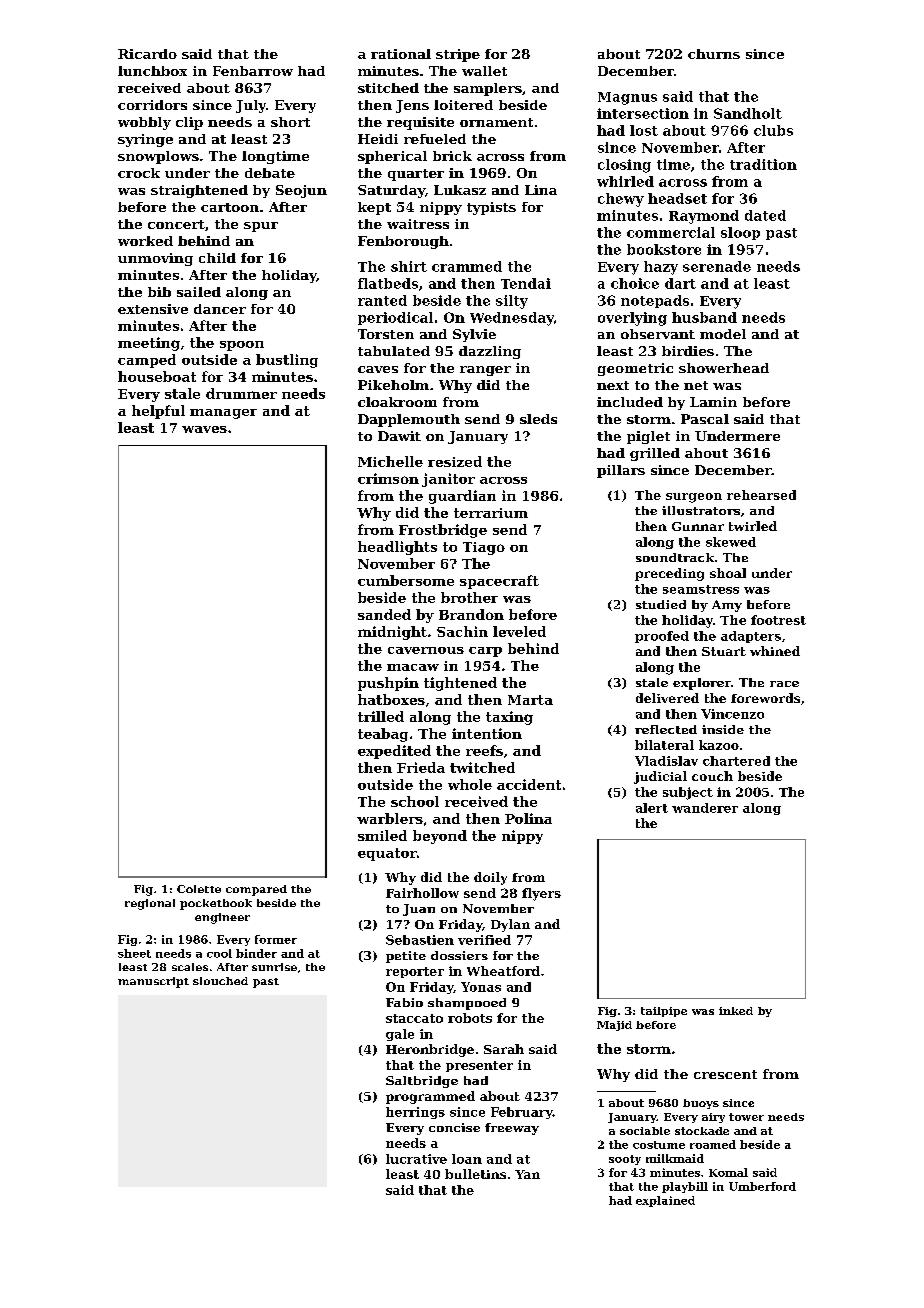 The image size is (924, 1308). What do you see at coordinates (401, 54) in the screenshot?
I see `rational` at bounding box center [401, 54].
